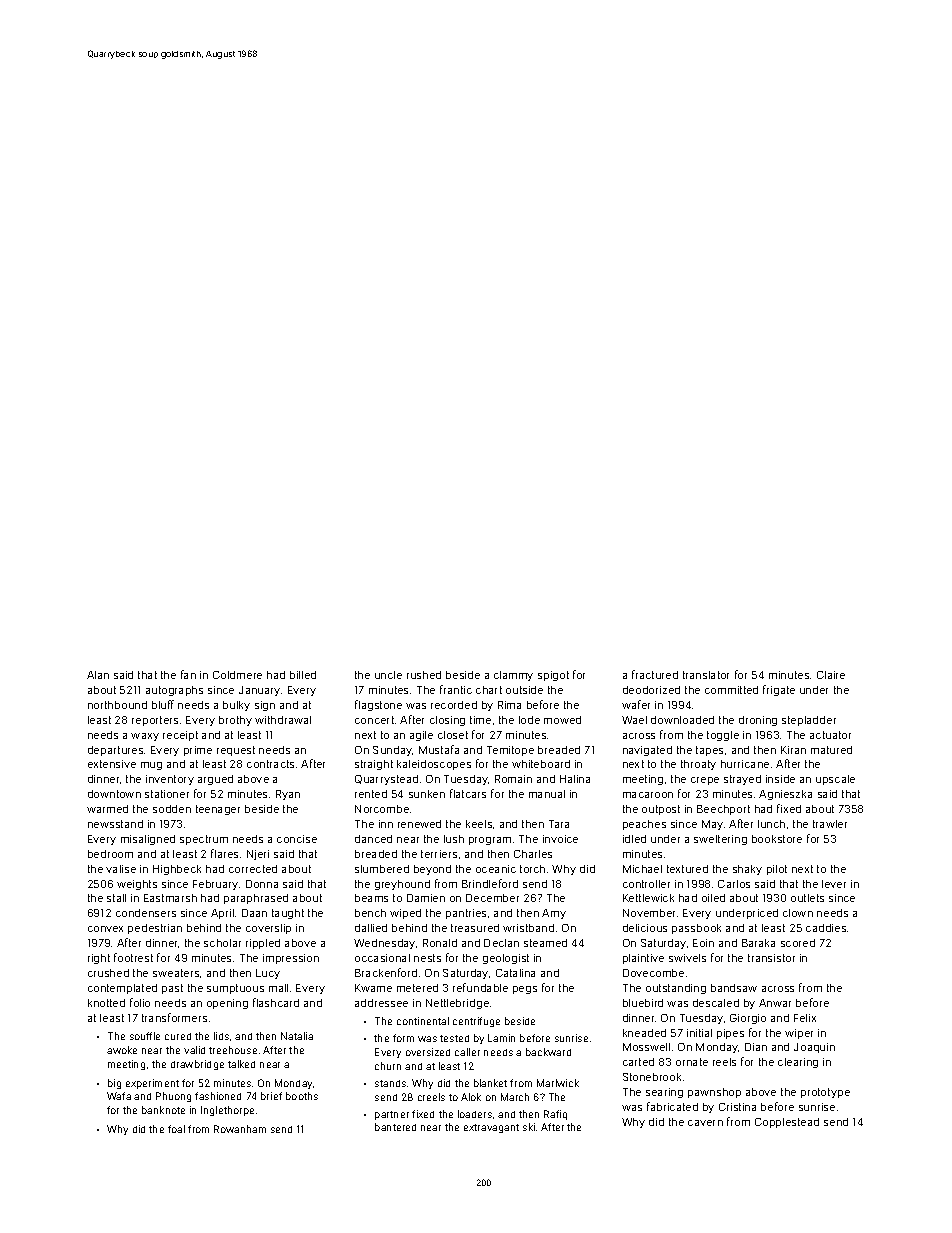  Describe the element at coordinates (106, 1003) in the image. I see `knotted` at that location.
